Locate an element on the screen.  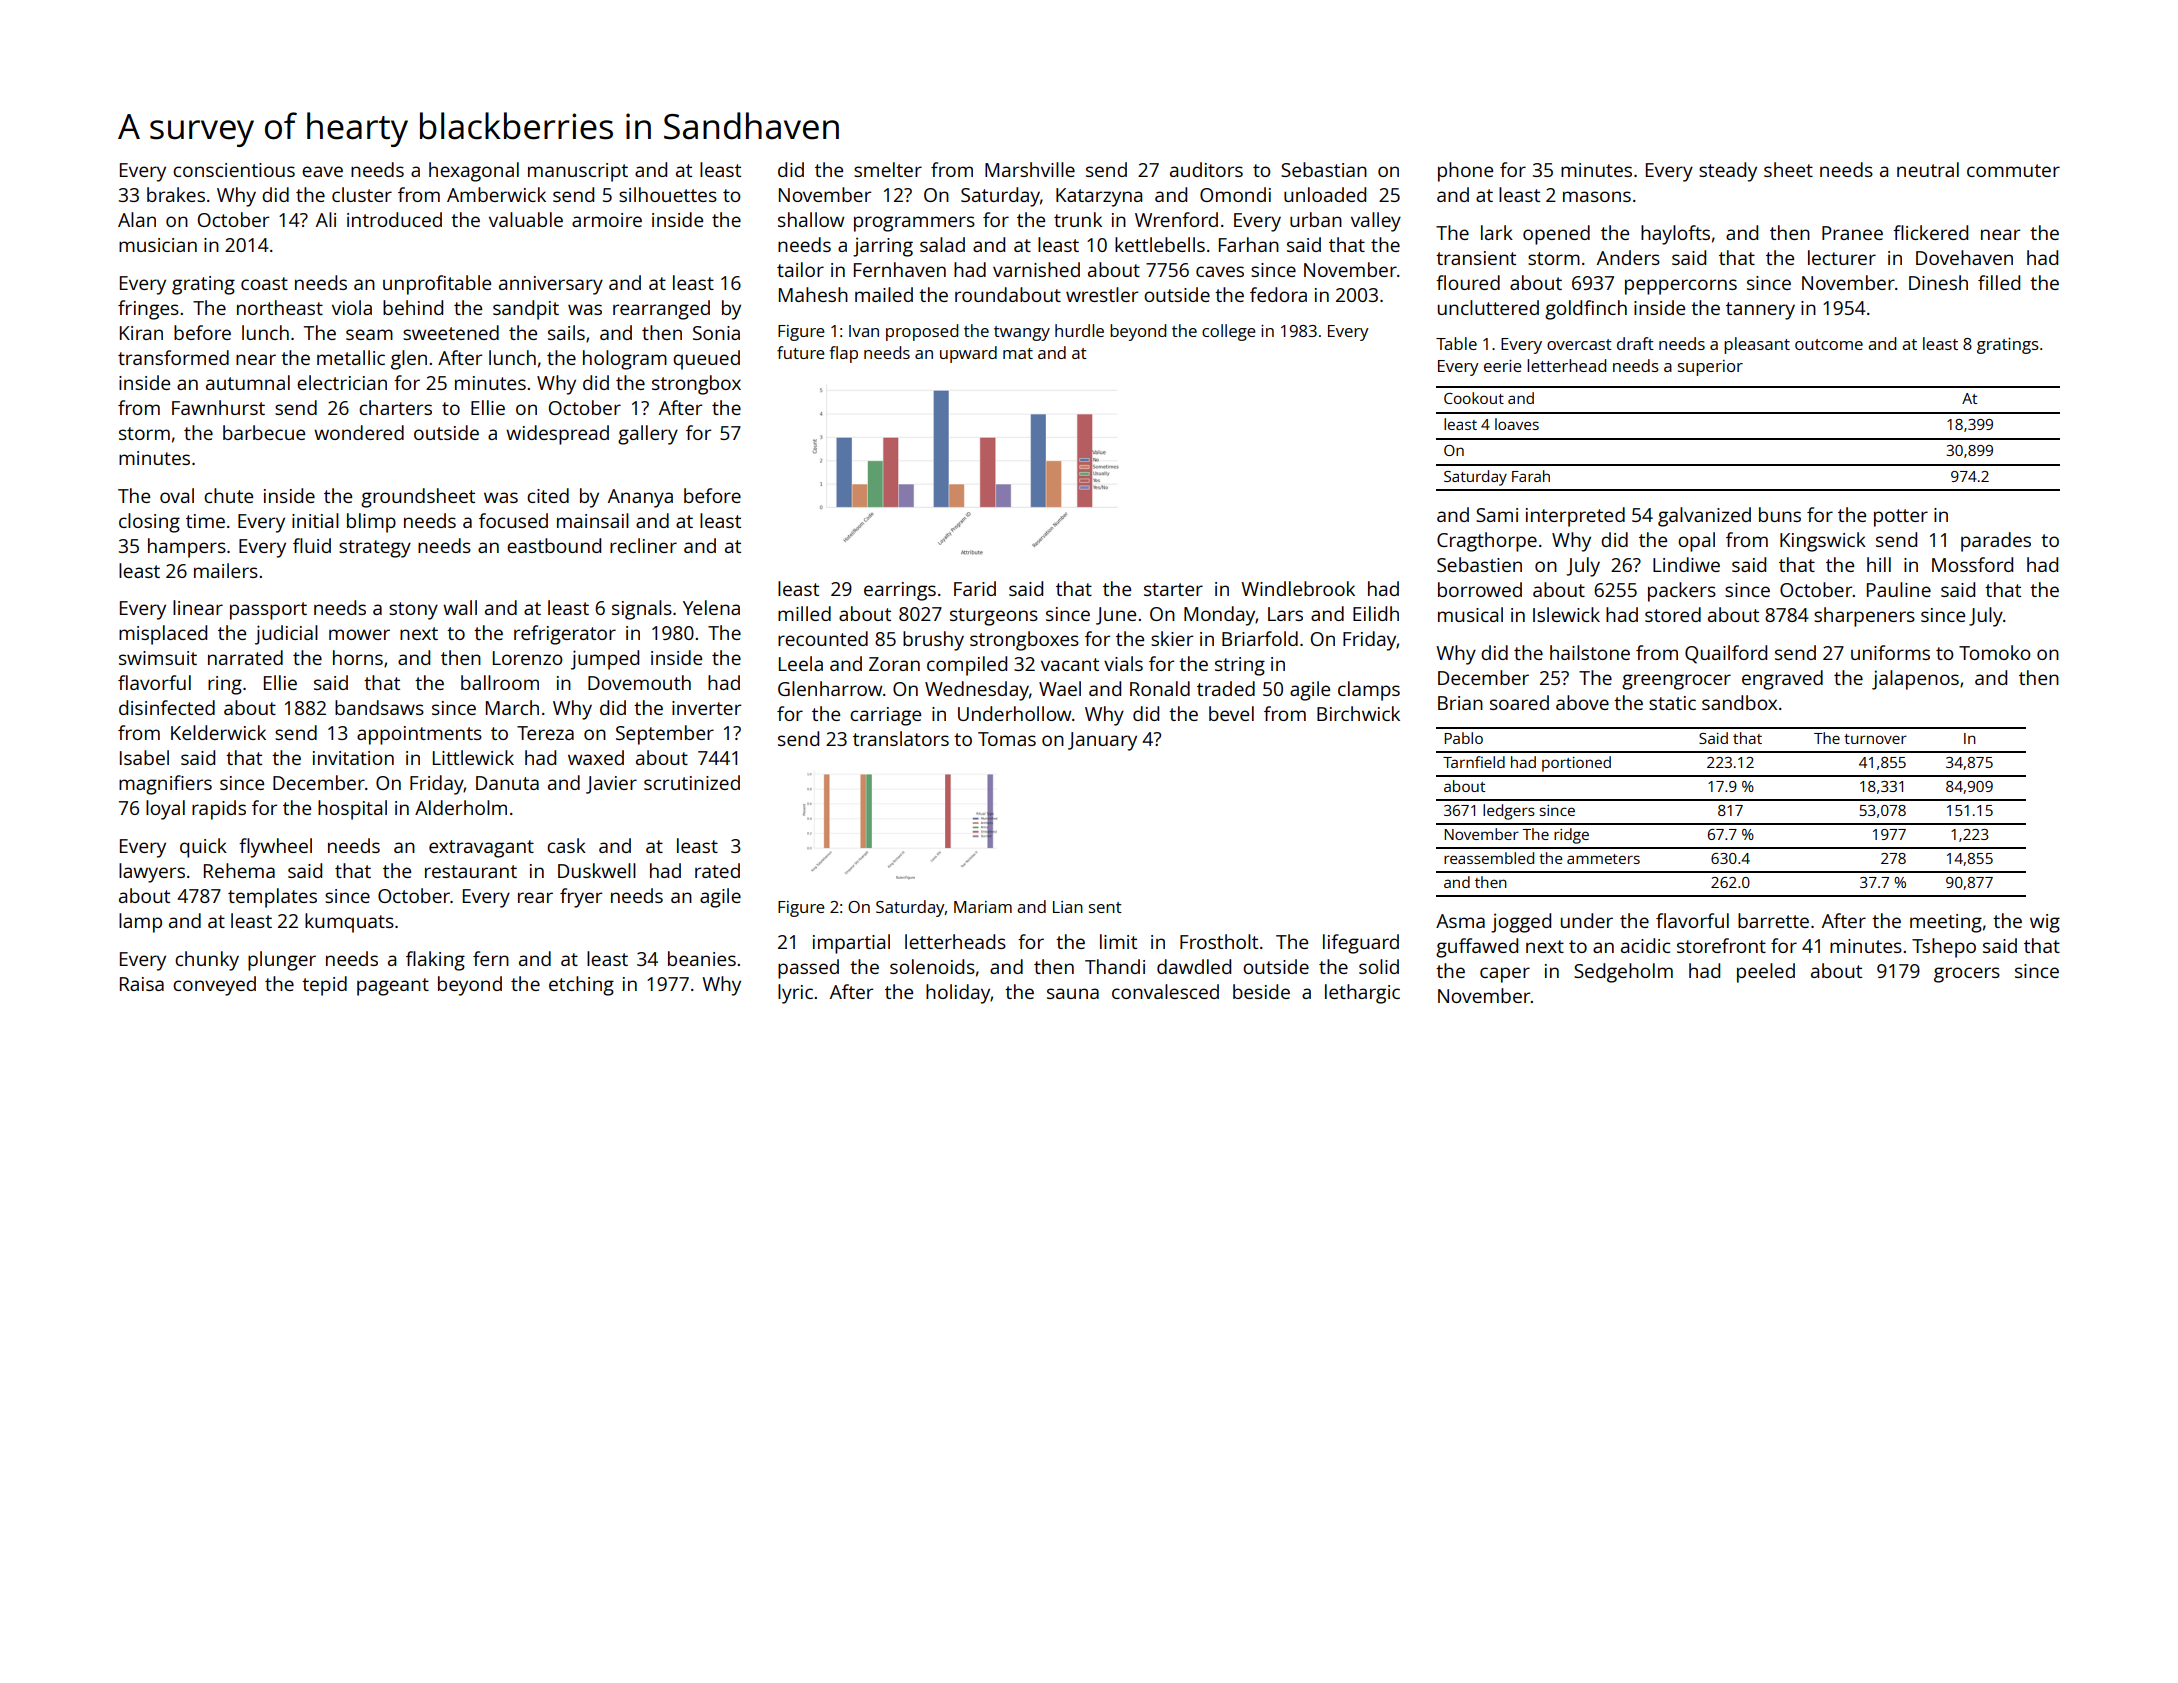
buns is located at coordinates (1780, 514).
